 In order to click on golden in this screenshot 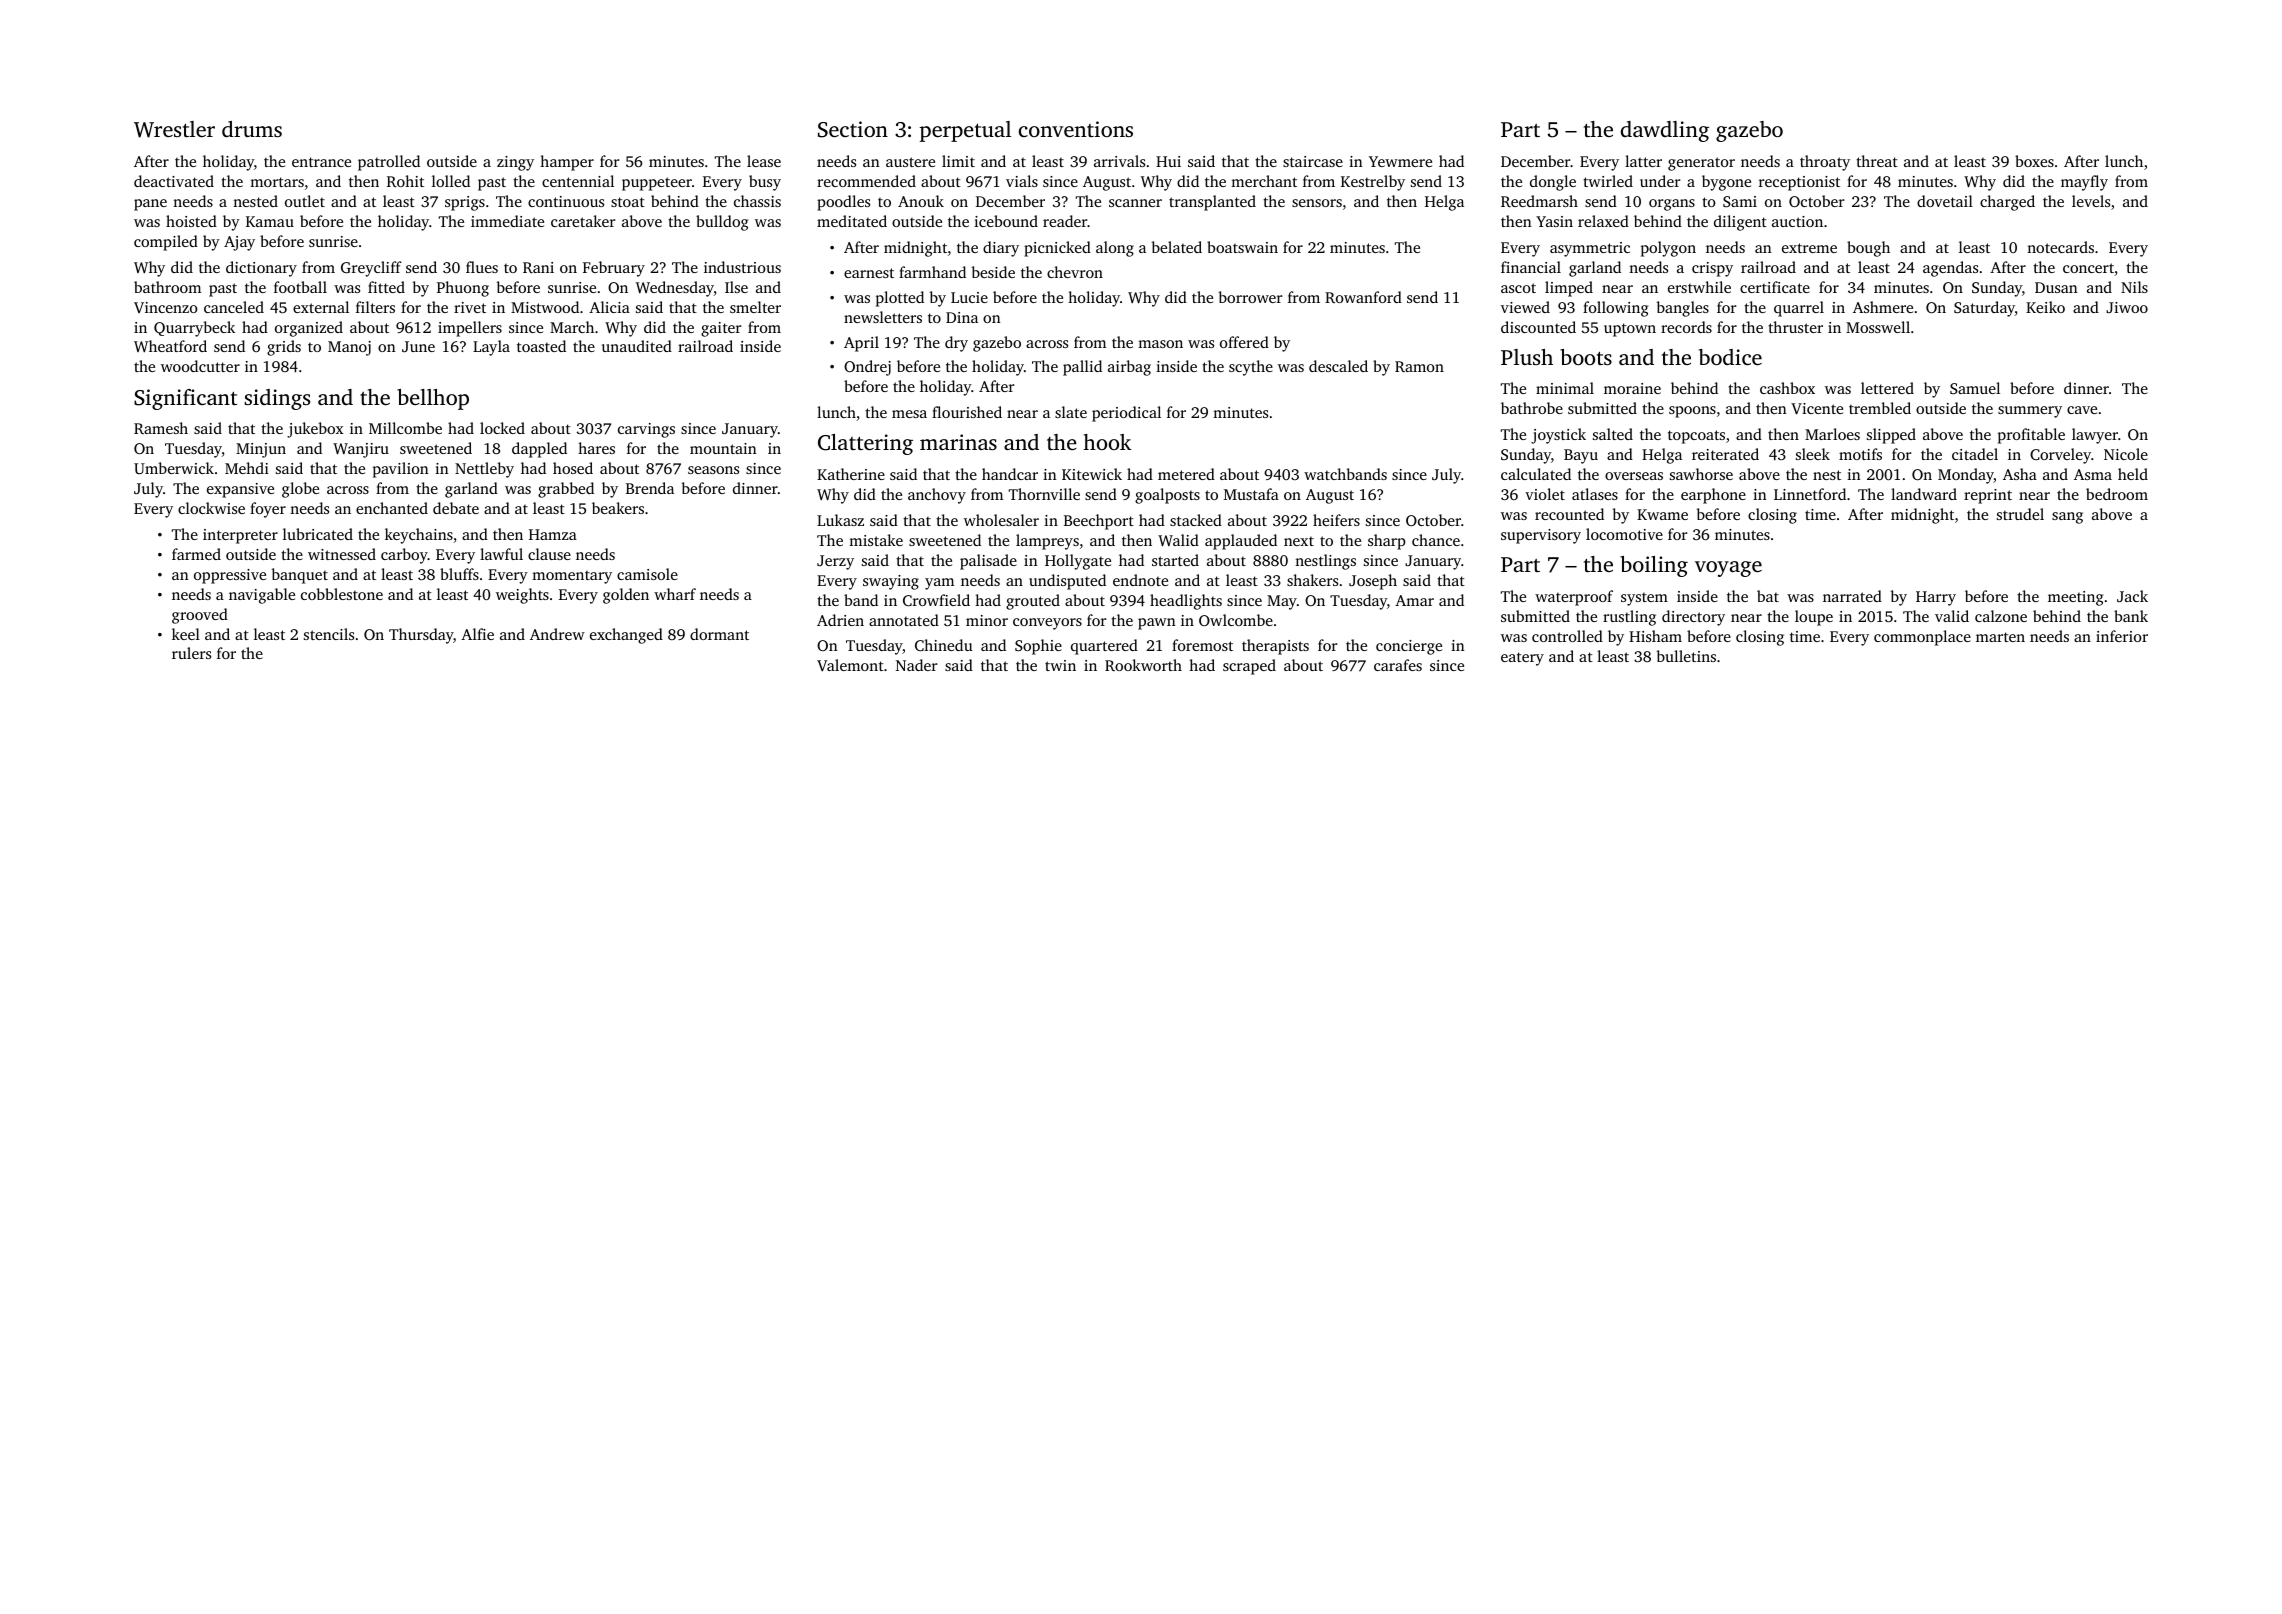, I will do `click(626, 596)`.
